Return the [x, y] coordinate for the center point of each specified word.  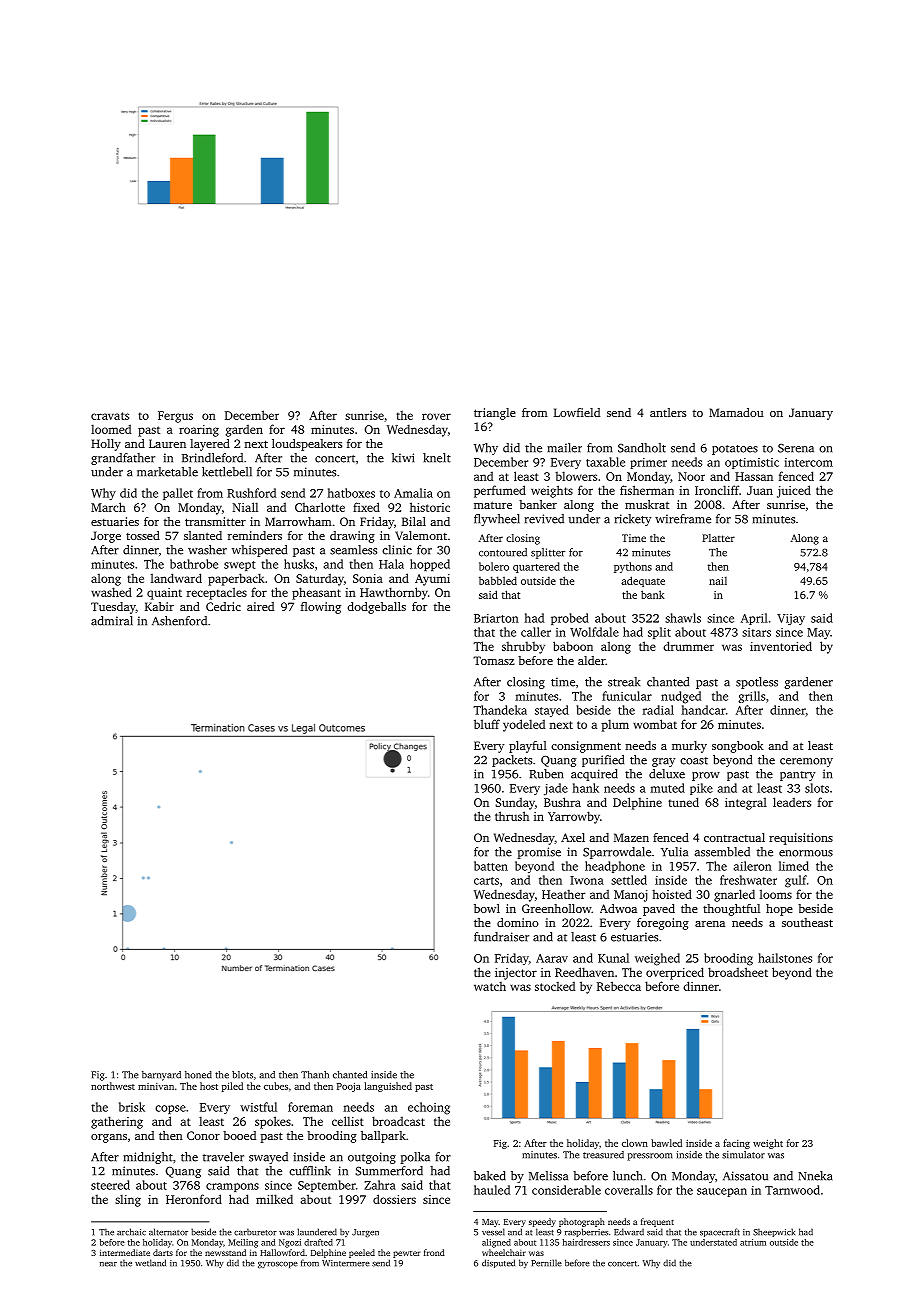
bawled [666, 1143]
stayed [552, 711]
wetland [150, 1263]
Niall [245, 507]
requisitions [801, 839]
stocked [555, 986]
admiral [112, 621]
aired [260, 606]
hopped [430, 565]
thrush [512, 816]
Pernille [546, 1263]
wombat [655, 724]
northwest [113, 1086]
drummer [688, 646]
